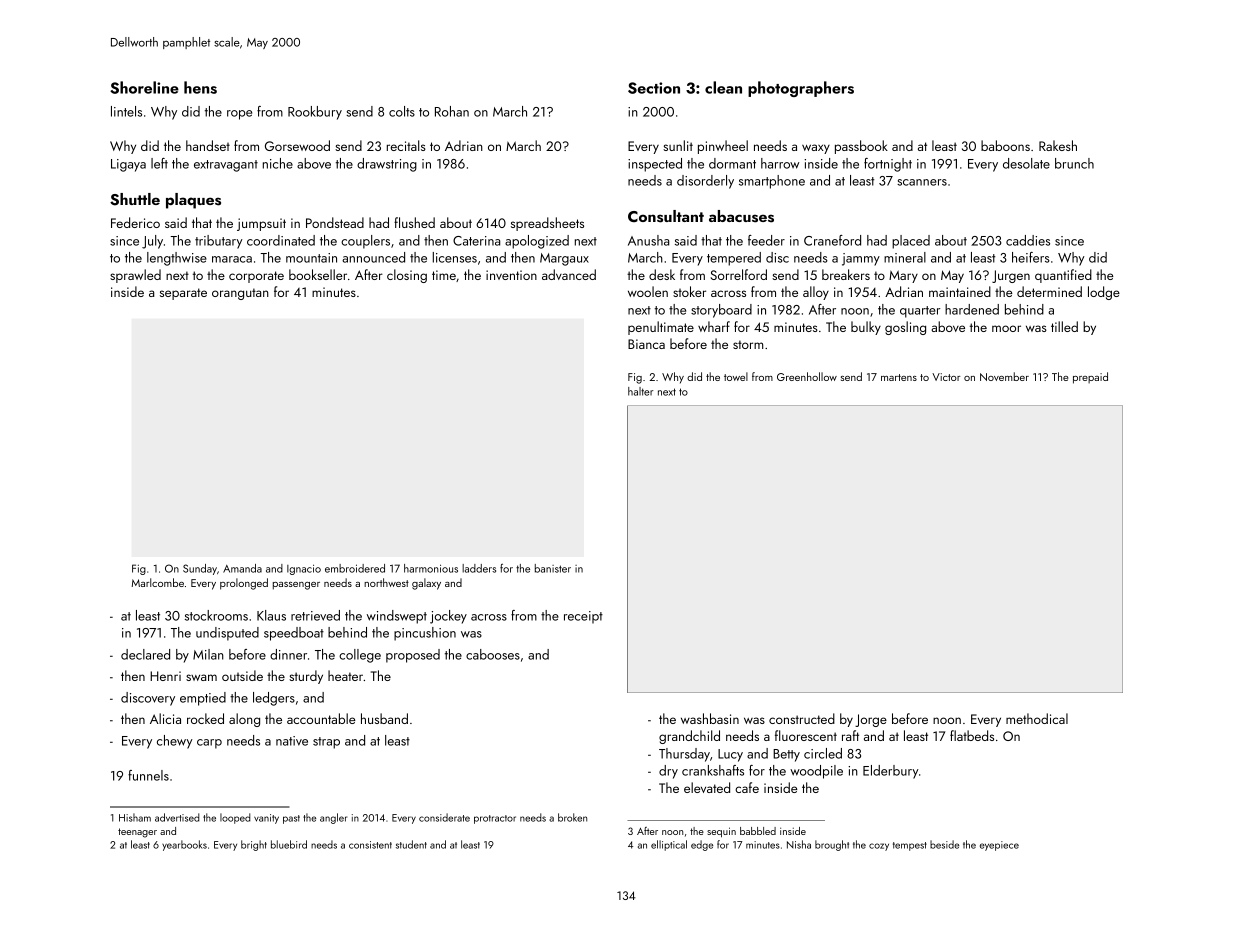  Describe the element at coordinates (183, 294) in the screenshot. I see `separate` at that location.
